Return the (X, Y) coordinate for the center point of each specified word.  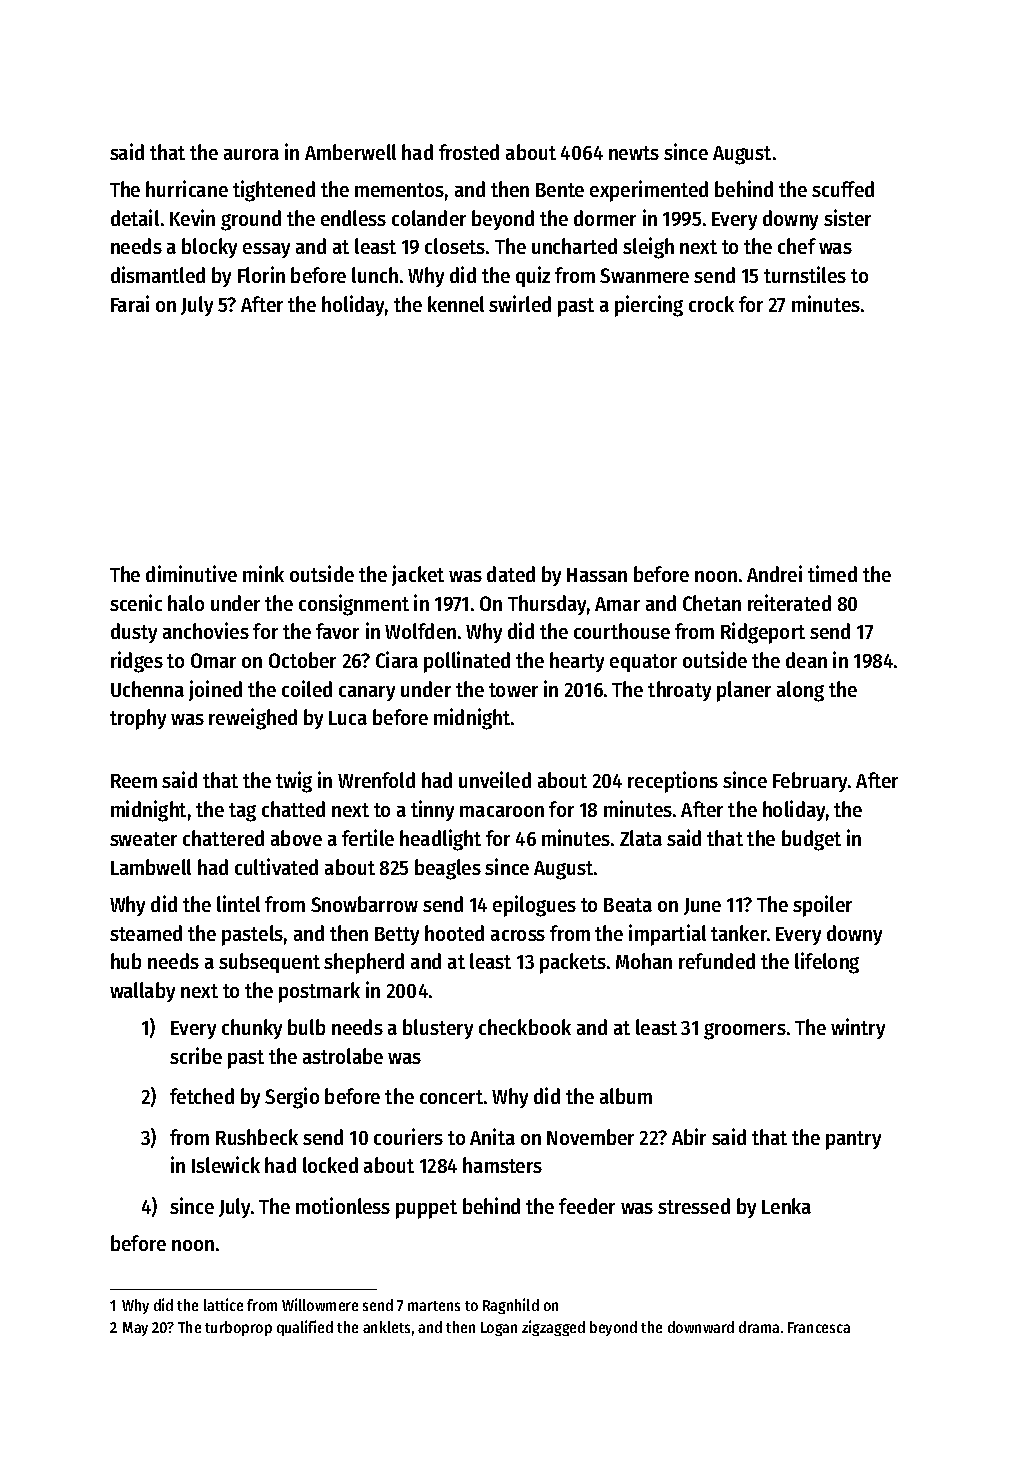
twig (294, 782)
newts (634, 153)
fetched (202, 1096)
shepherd (364, 963)
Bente (560, 190)
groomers (745, 1031)
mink (263, 573)
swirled (520, 303)
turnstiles (805, 274)
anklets (386, 1327)
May (135, 1329)
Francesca (819, 1327)
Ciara (397, 659)
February (810, 782)
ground (251, 220)
